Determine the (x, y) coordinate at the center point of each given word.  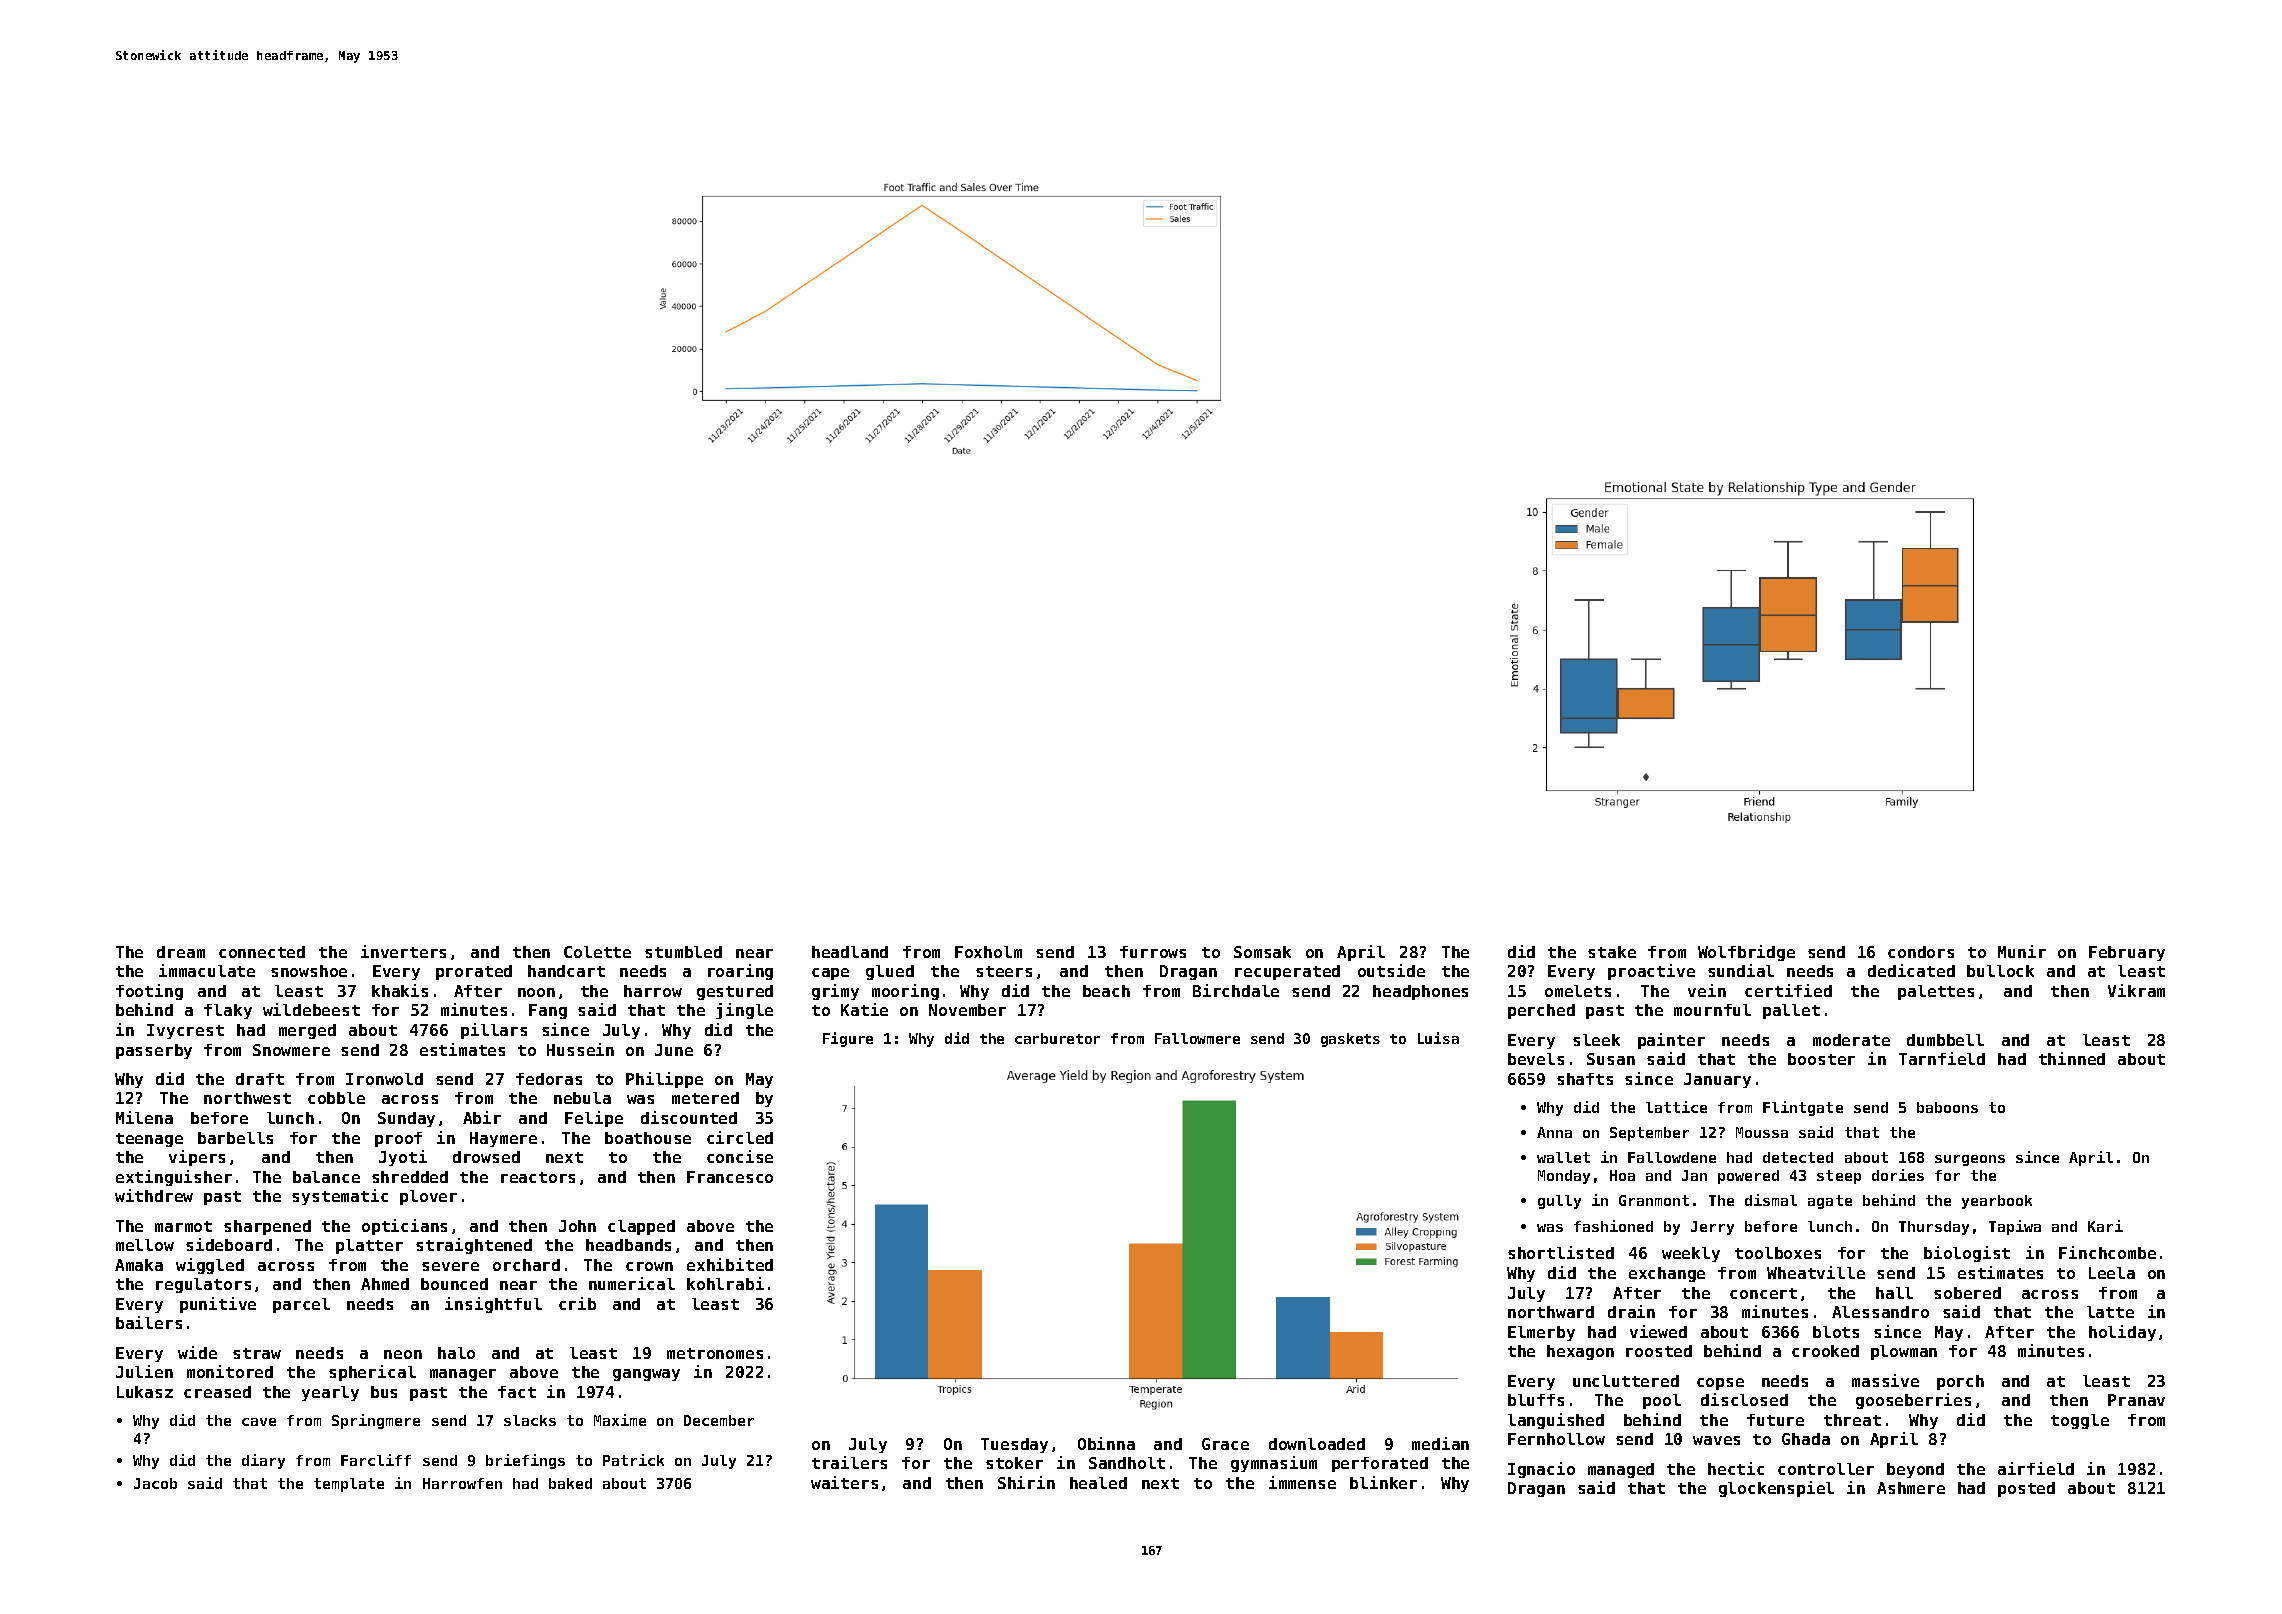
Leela (2112, 1273)
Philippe (664, 1080)
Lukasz (145, 1392)
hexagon (1580, 1352)
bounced (454, 1284)
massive (1885, 1380)
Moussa (1762, 1132)
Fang (548, 1011)
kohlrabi (725, 1283)
